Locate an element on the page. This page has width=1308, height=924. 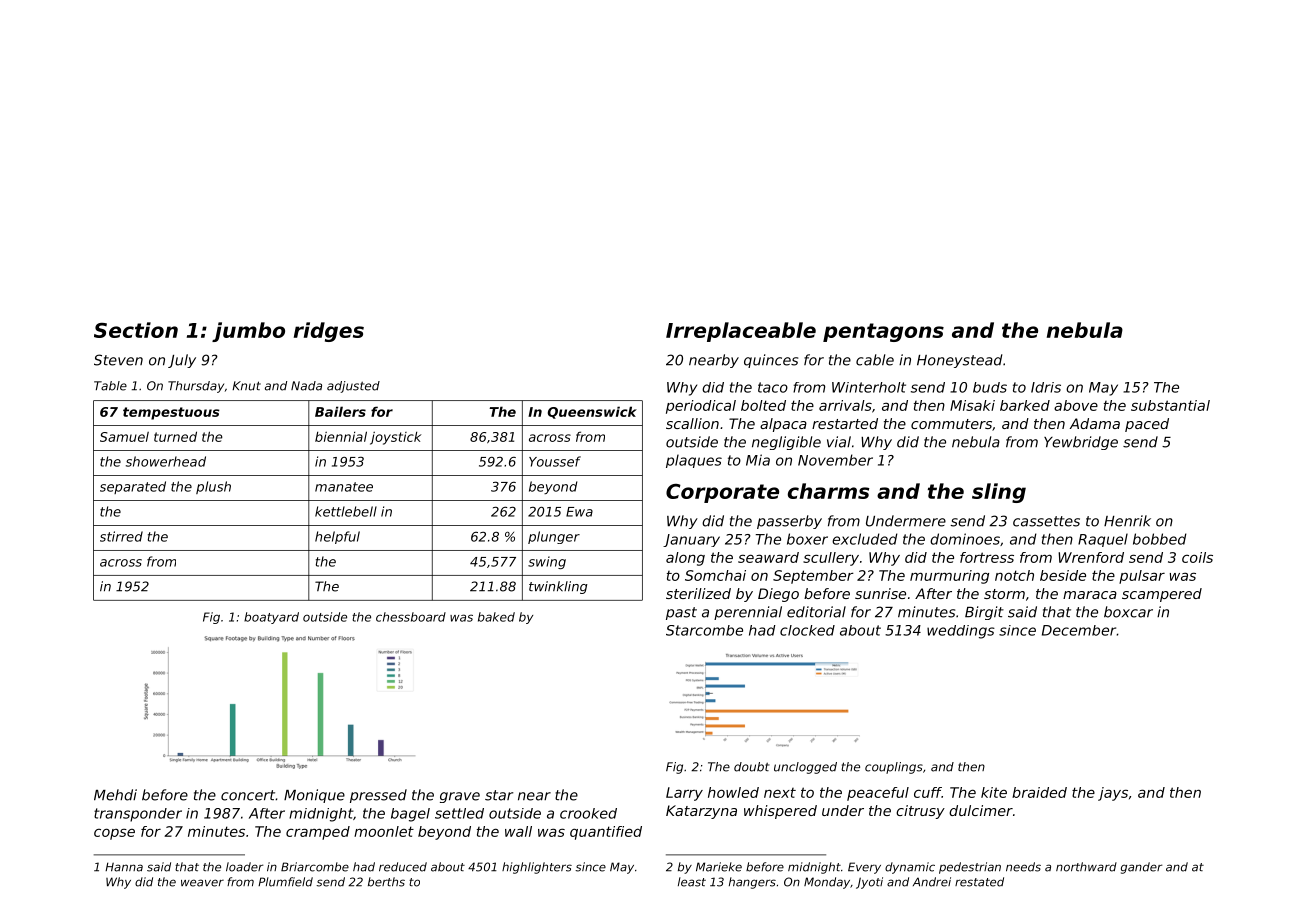
helpful is located at coordinates (337, 537).
